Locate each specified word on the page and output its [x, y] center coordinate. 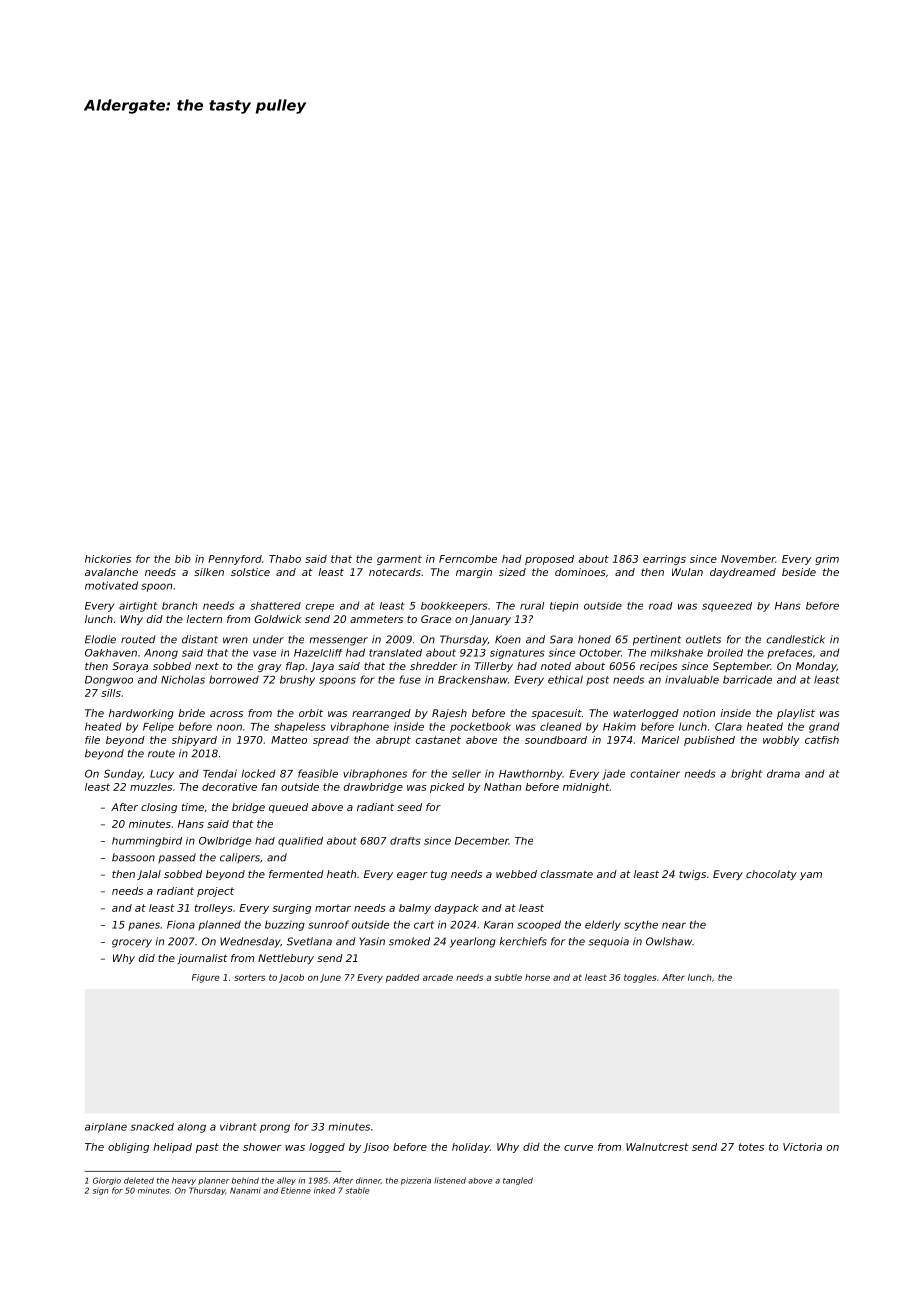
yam [811, 876]
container [655, 773]
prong [275, 1128]
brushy [297, 680]
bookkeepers [454, 607]
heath [341, 874]
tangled [518, 1181]
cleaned [561, 726]
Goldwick [278, 619]
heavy [184, 1181]
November [748, 559]
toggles [640, 978]
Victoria [802, 1147]
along [192, 1128]
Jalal [149, 875]
